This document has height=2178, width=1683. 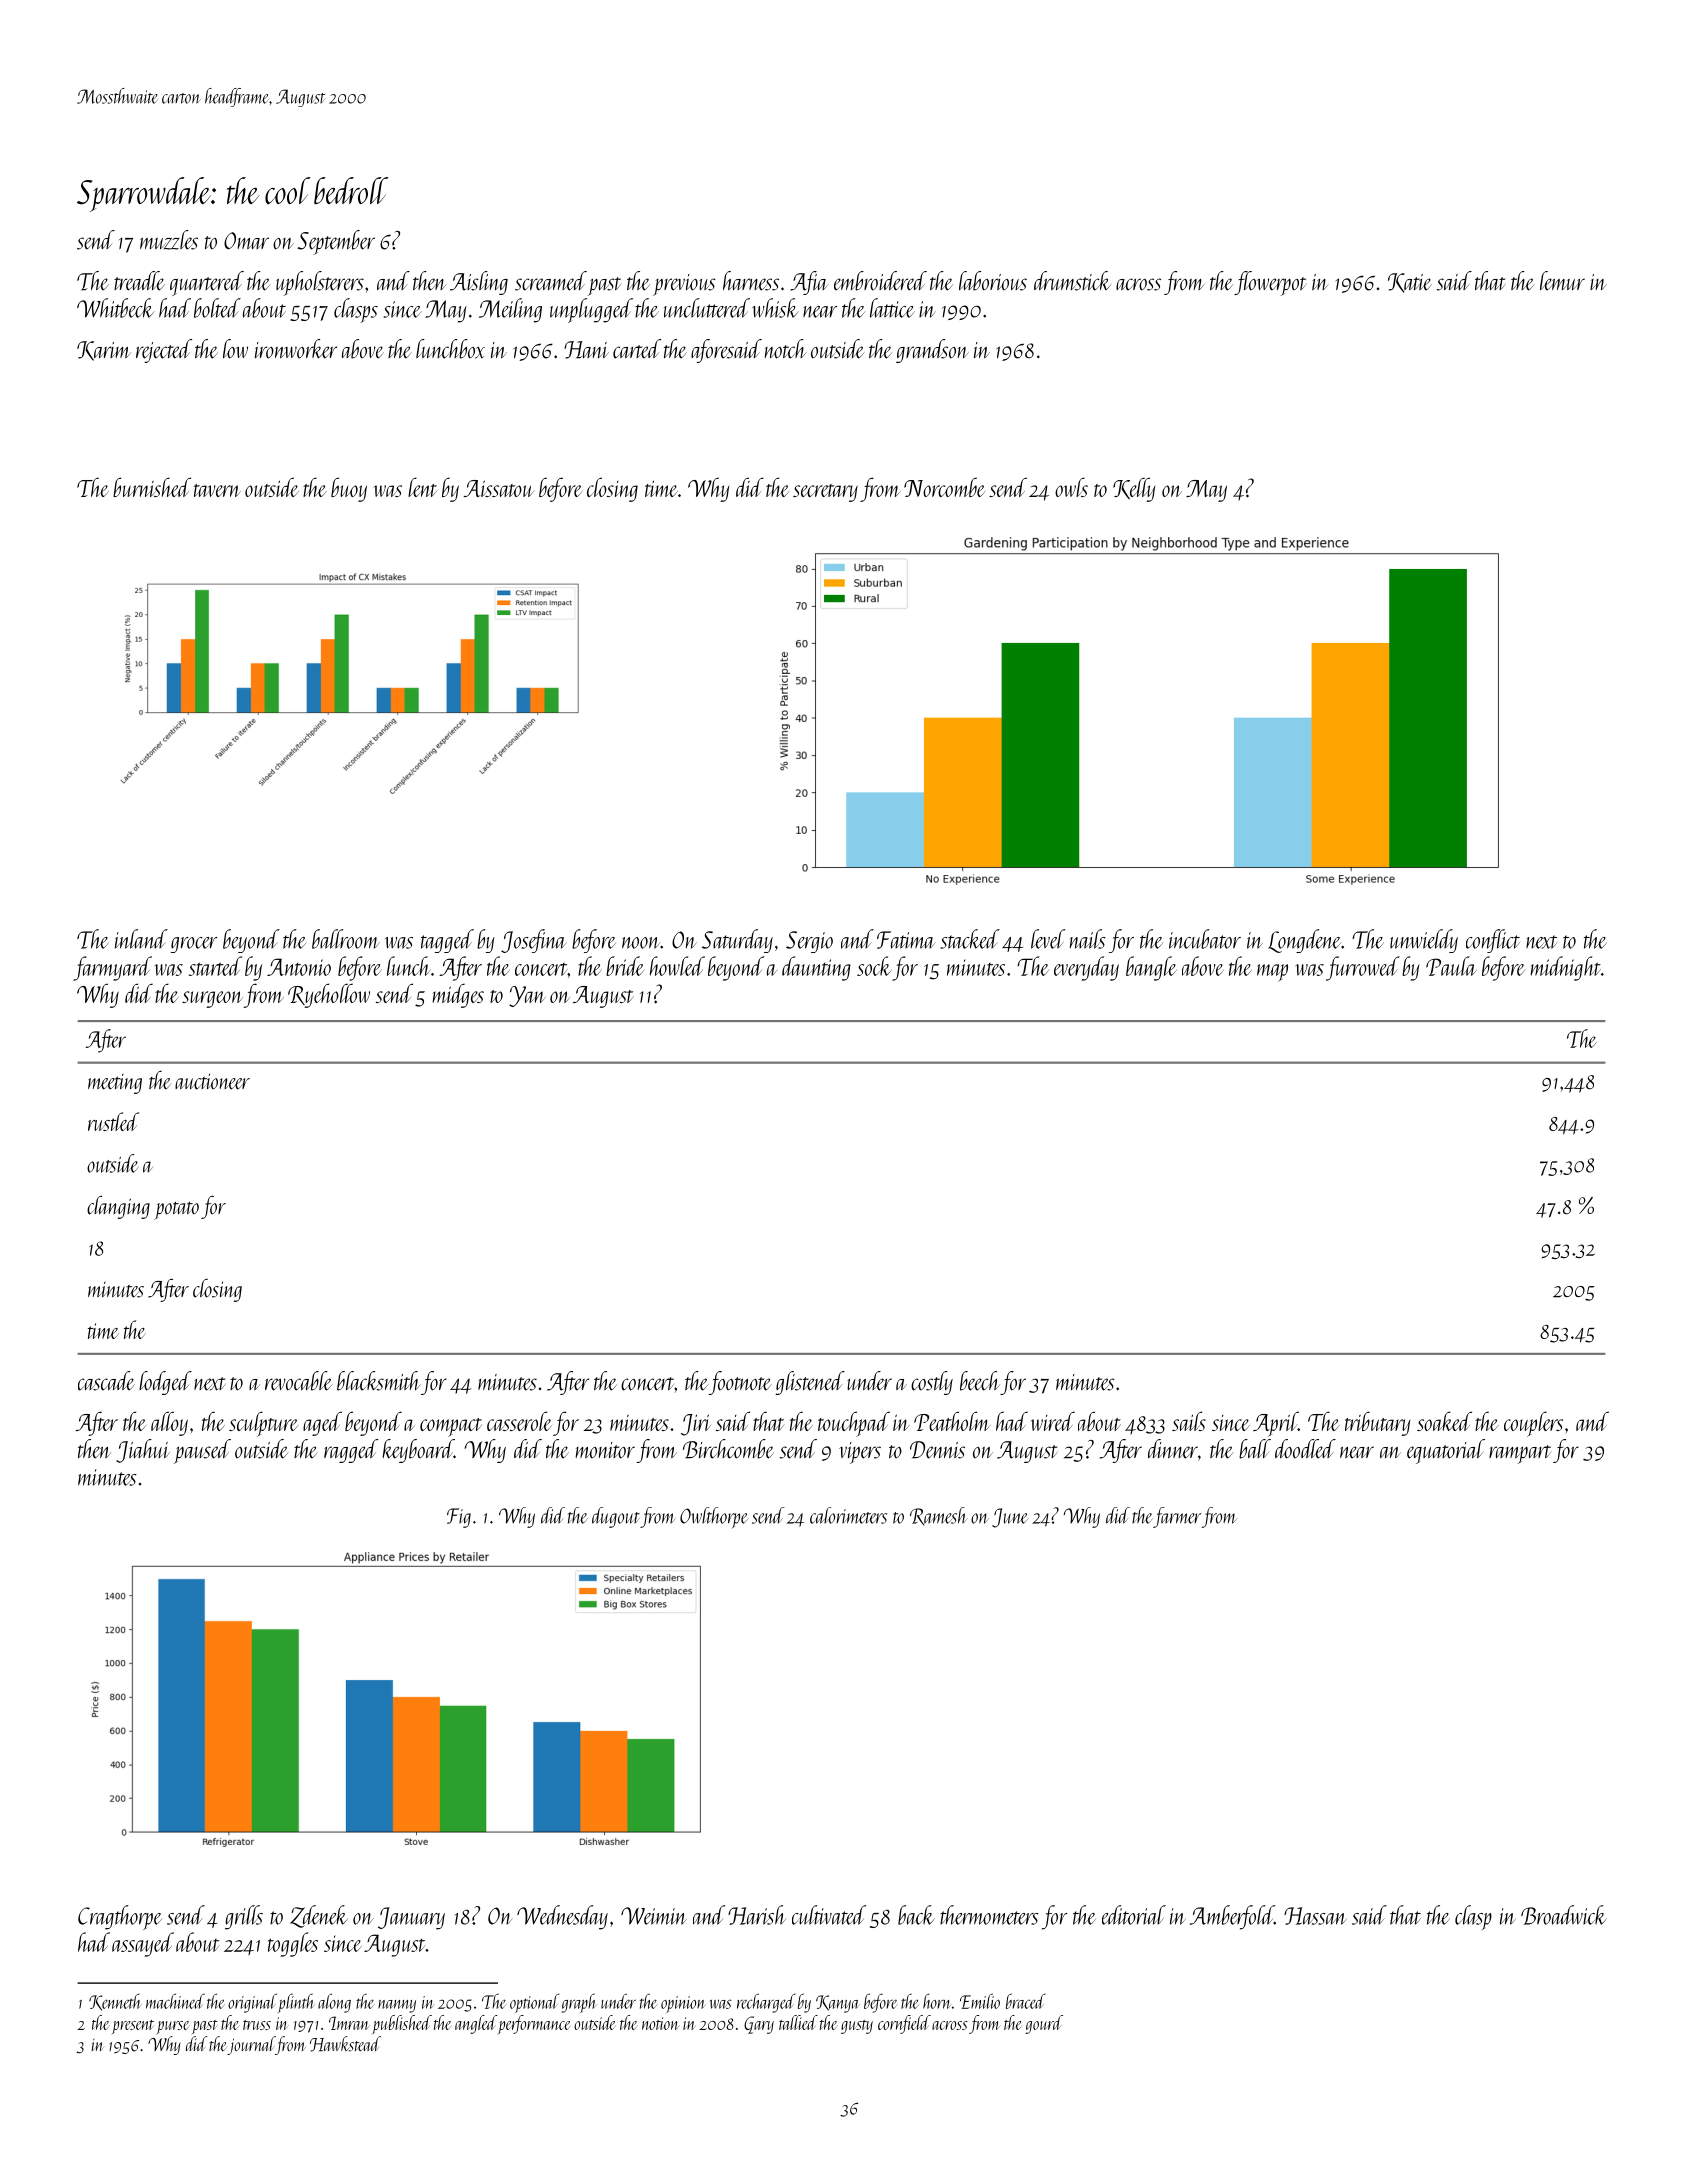 I want to click on grocer, so click(x=194, y=945).
